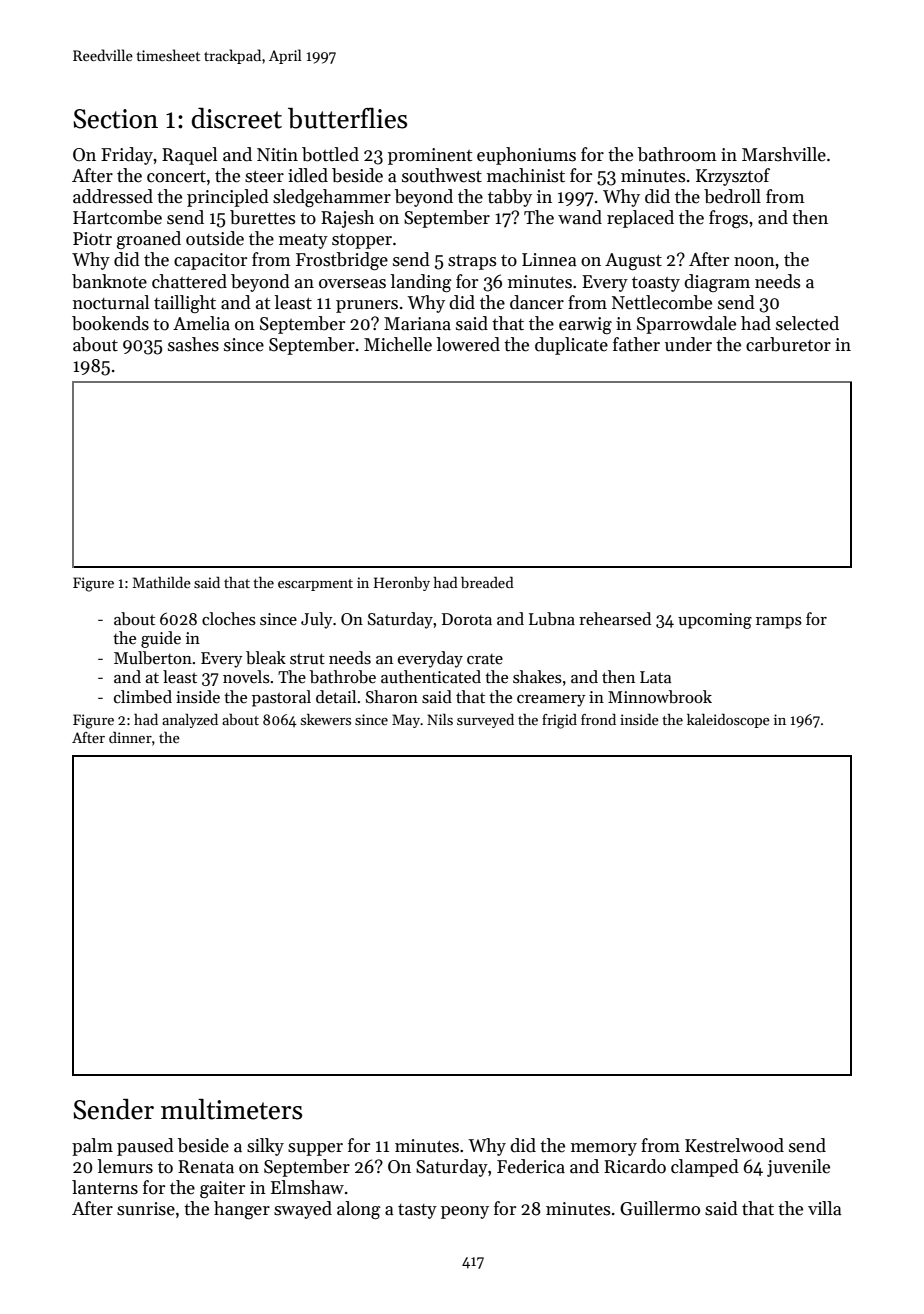  Describe the element at coordinates (677, 154) in the document. I see `bathroom` at that location.
